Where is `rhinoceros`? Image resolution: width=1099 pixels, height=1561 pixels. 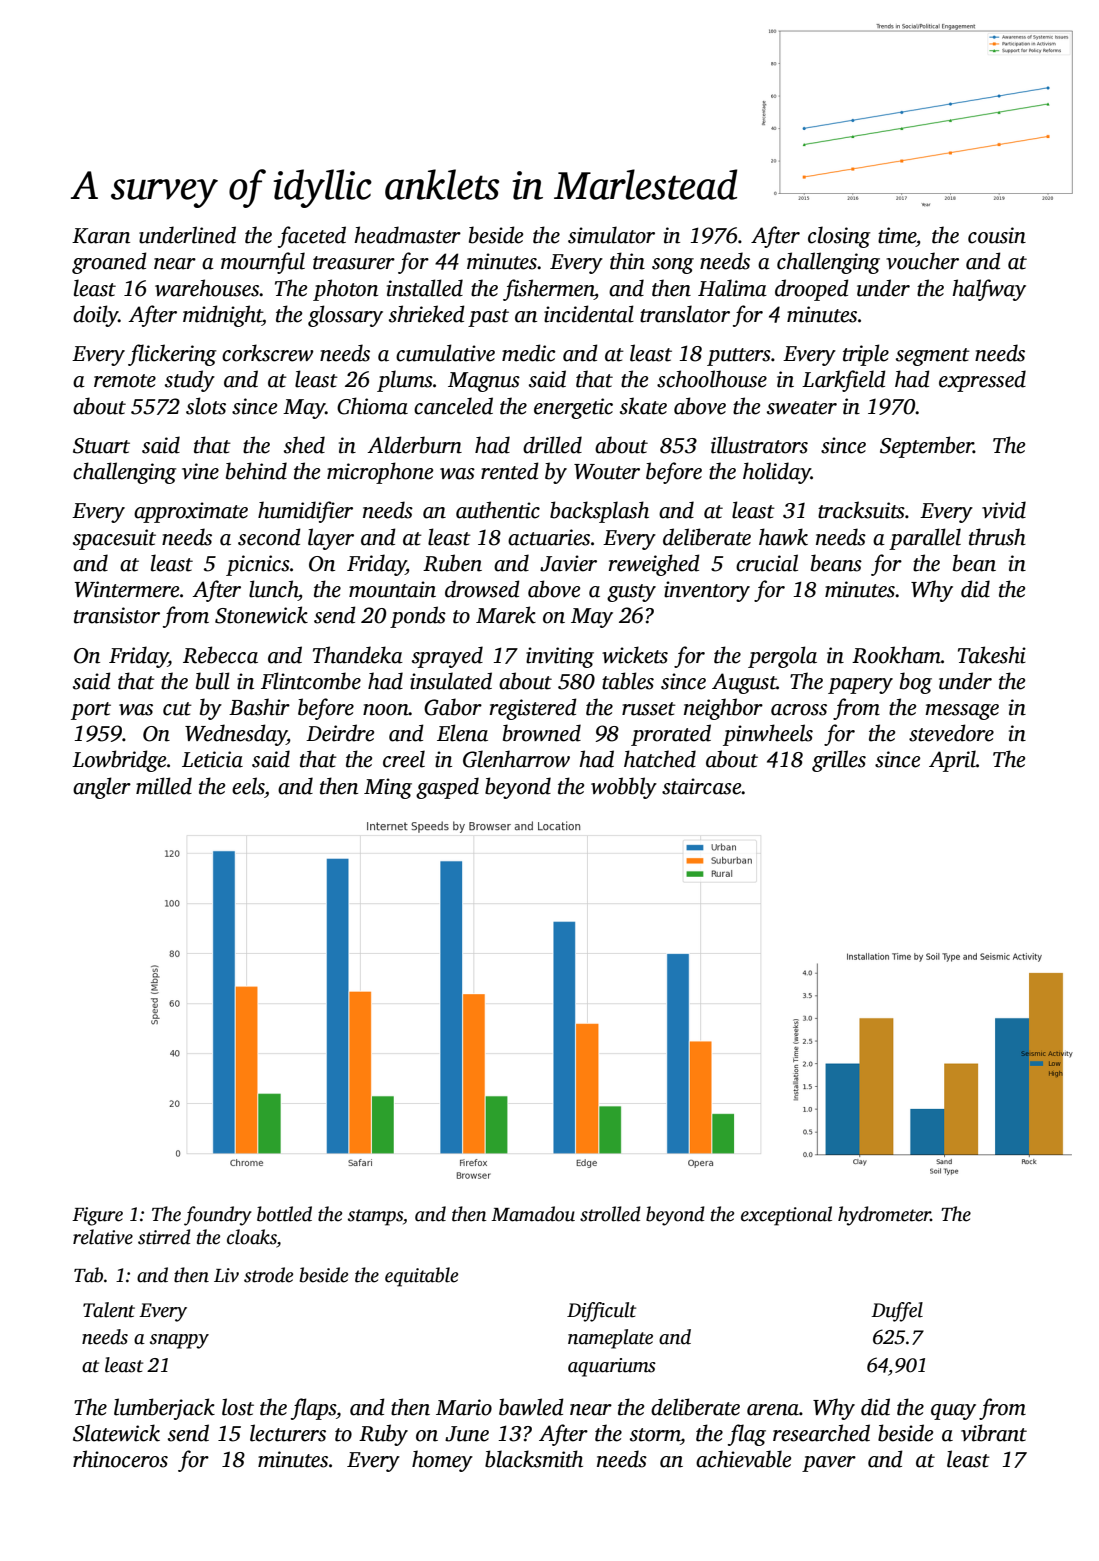
rhinoceros is located at coordinates (120, 1459).
